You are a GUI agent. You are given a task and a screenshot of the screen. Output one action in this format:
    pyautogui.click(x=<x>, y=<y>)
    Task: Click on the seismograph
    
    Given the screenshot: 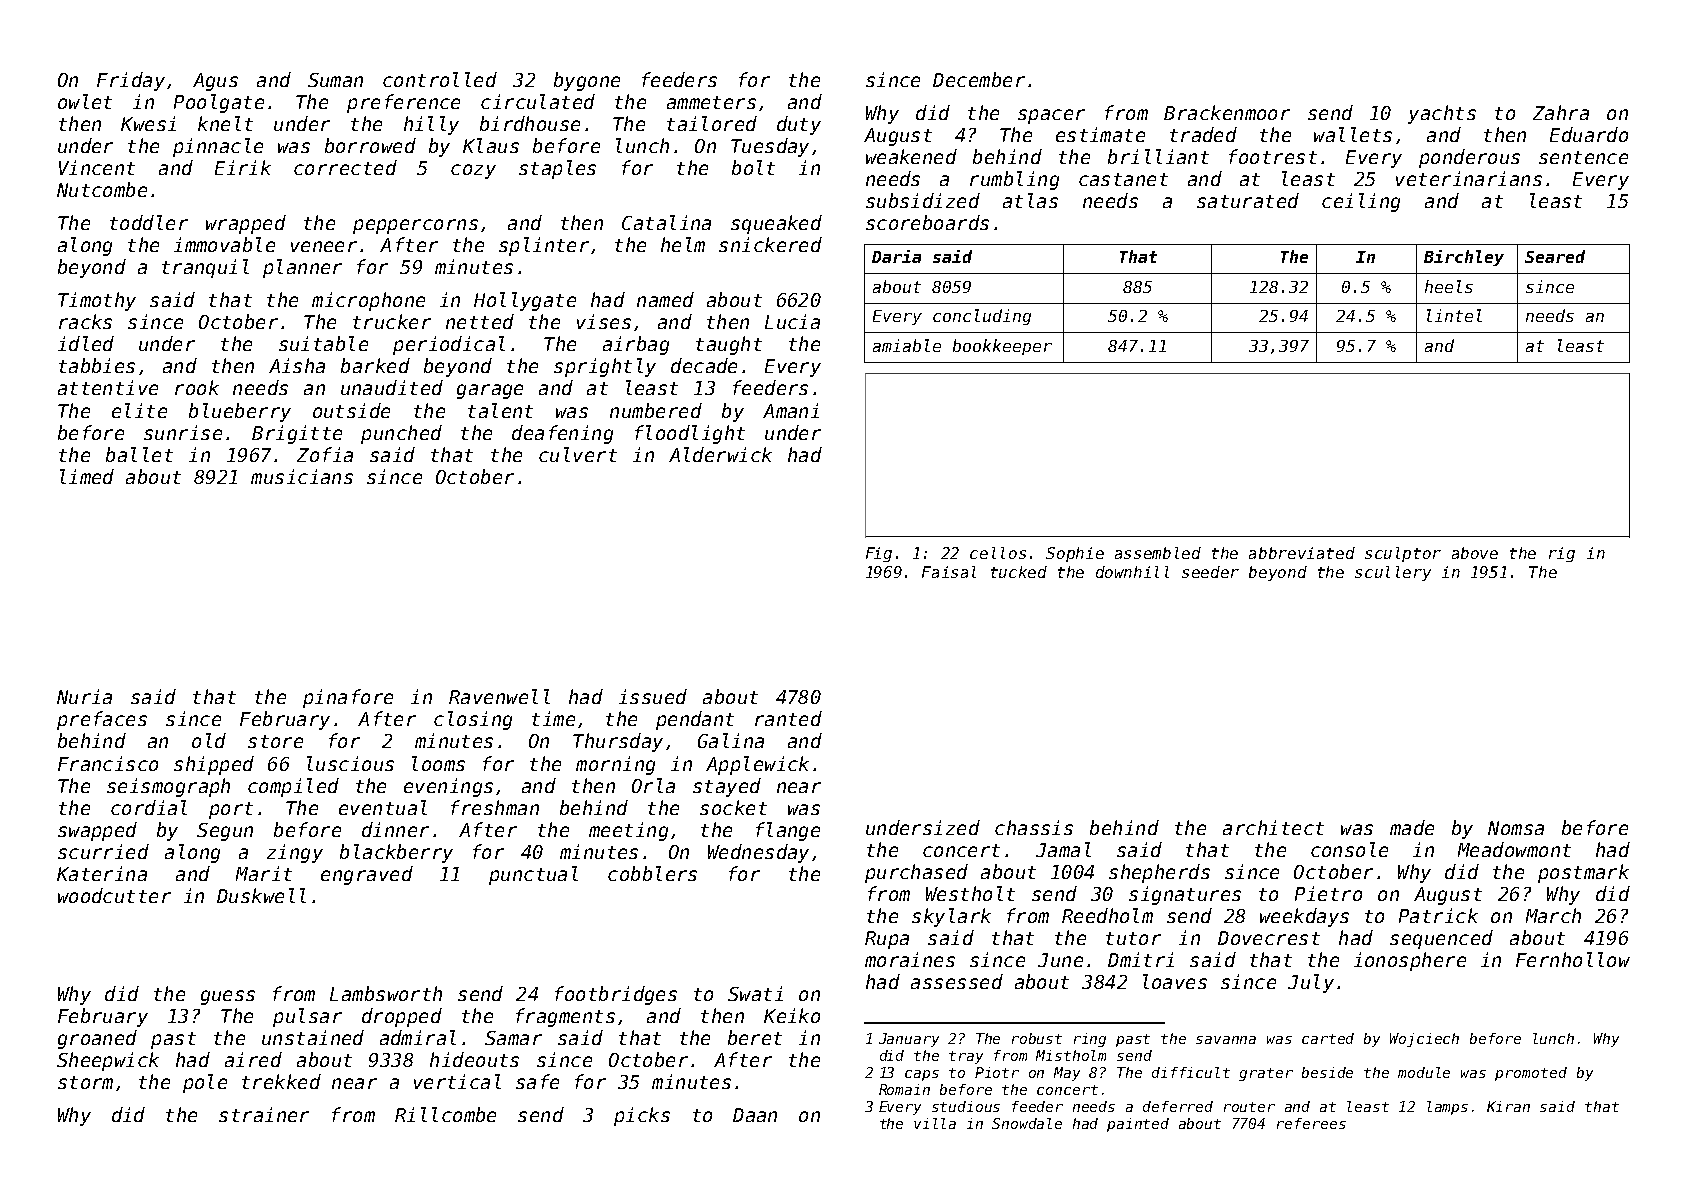 What is the action you would take?
    pyautogui.click(x=168, y=787)
